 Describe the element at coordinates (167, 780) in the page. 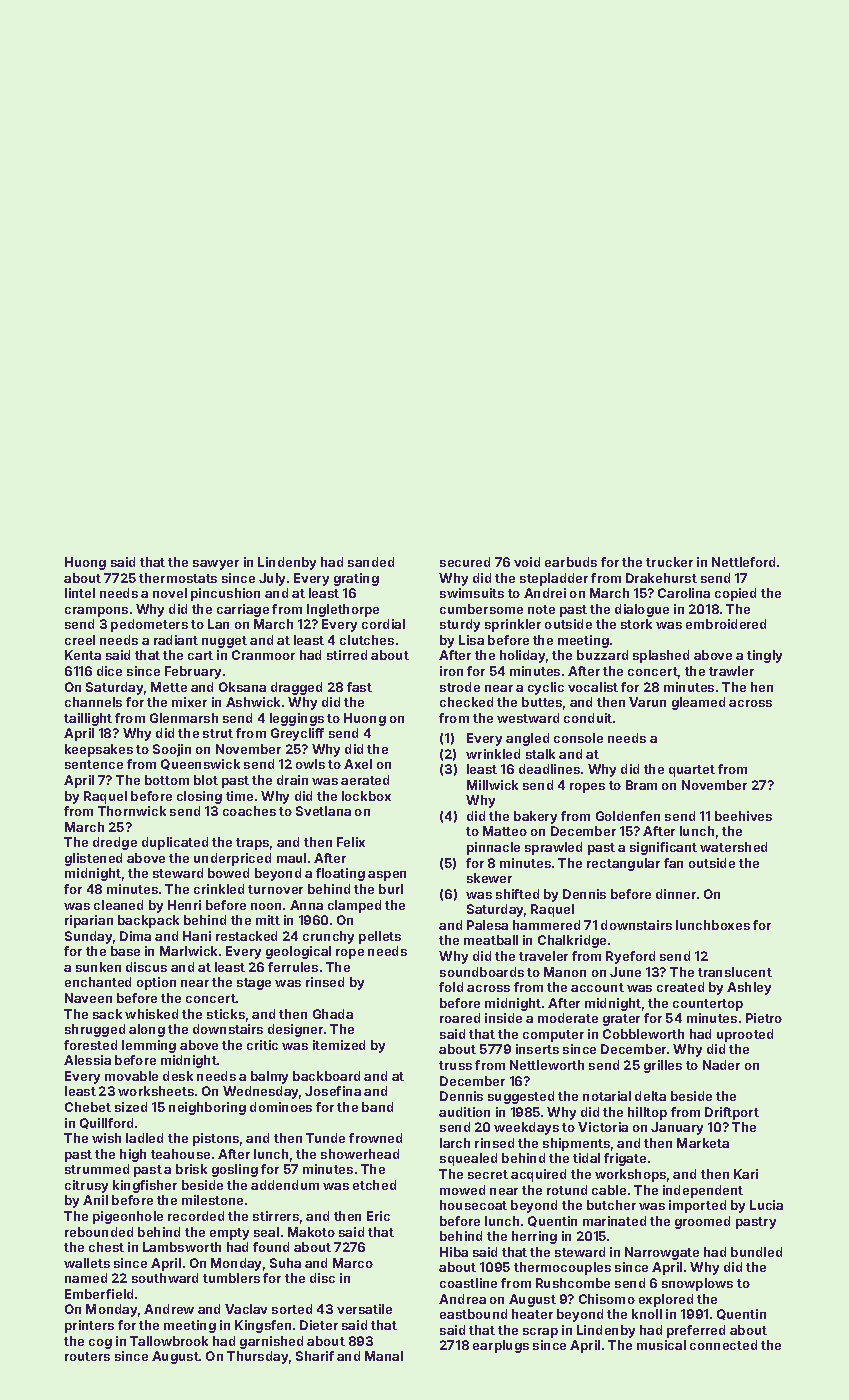

I see `bottom` at that location.
